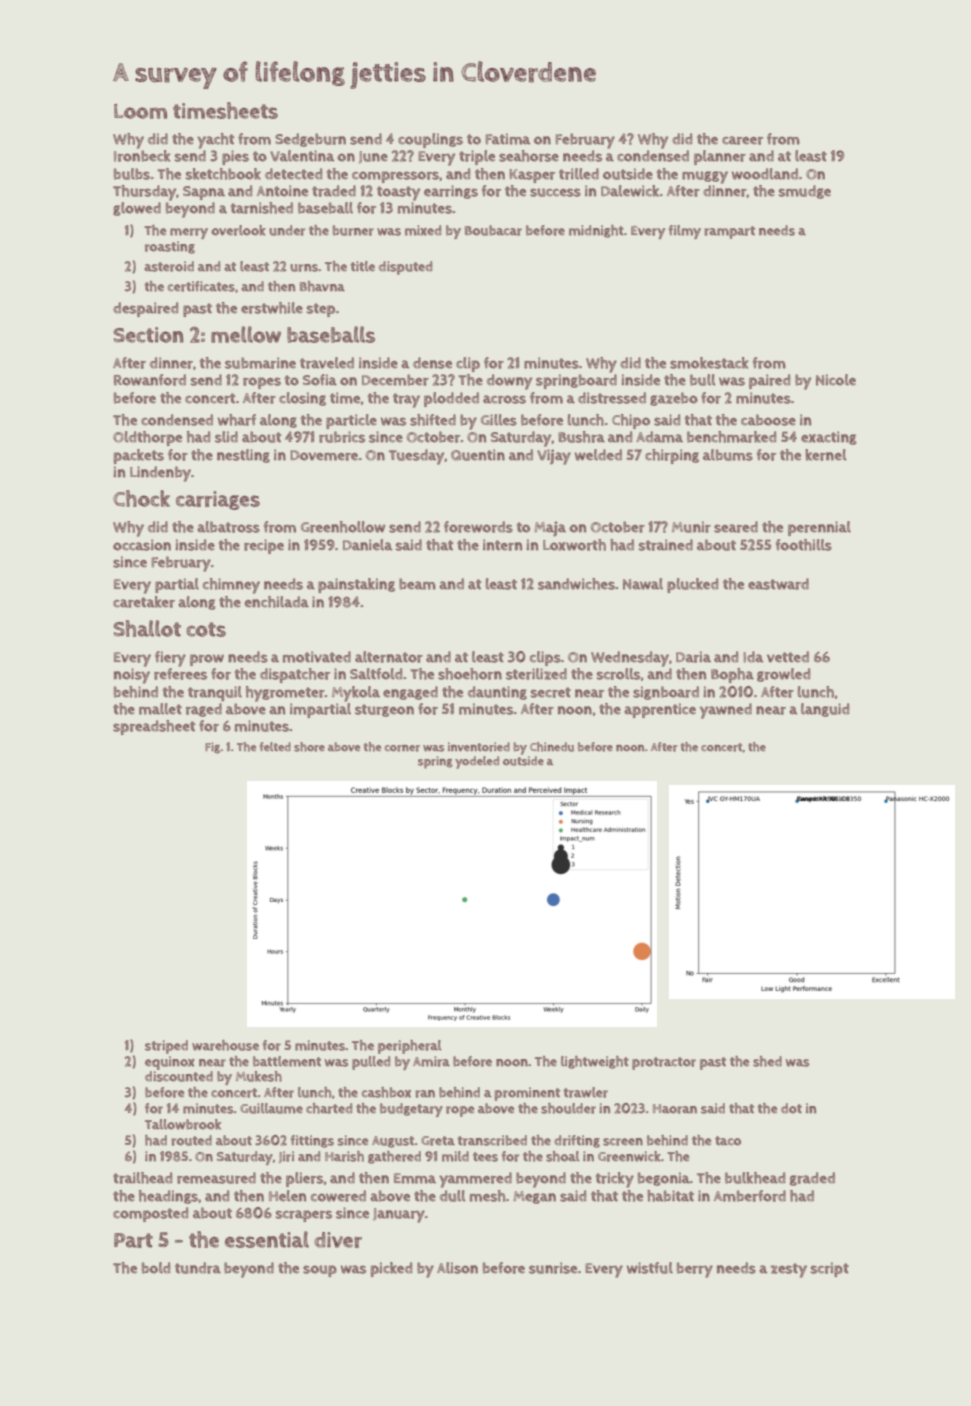  Describe the element at coordinates (431, 1061) in the screenshot. I see `Amira` at that location.
